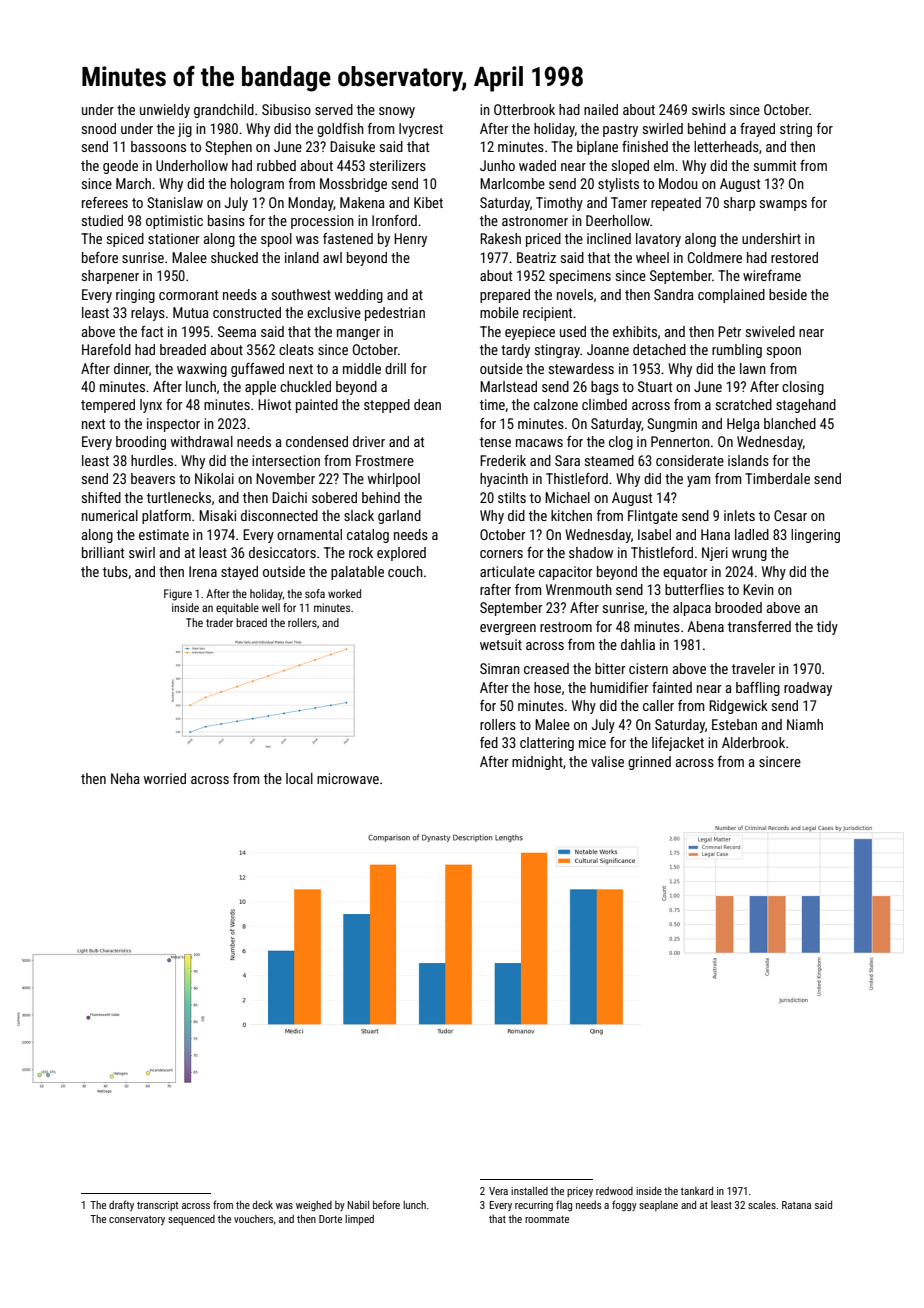  I want to click on Ridgewick, so click(738, 707).
